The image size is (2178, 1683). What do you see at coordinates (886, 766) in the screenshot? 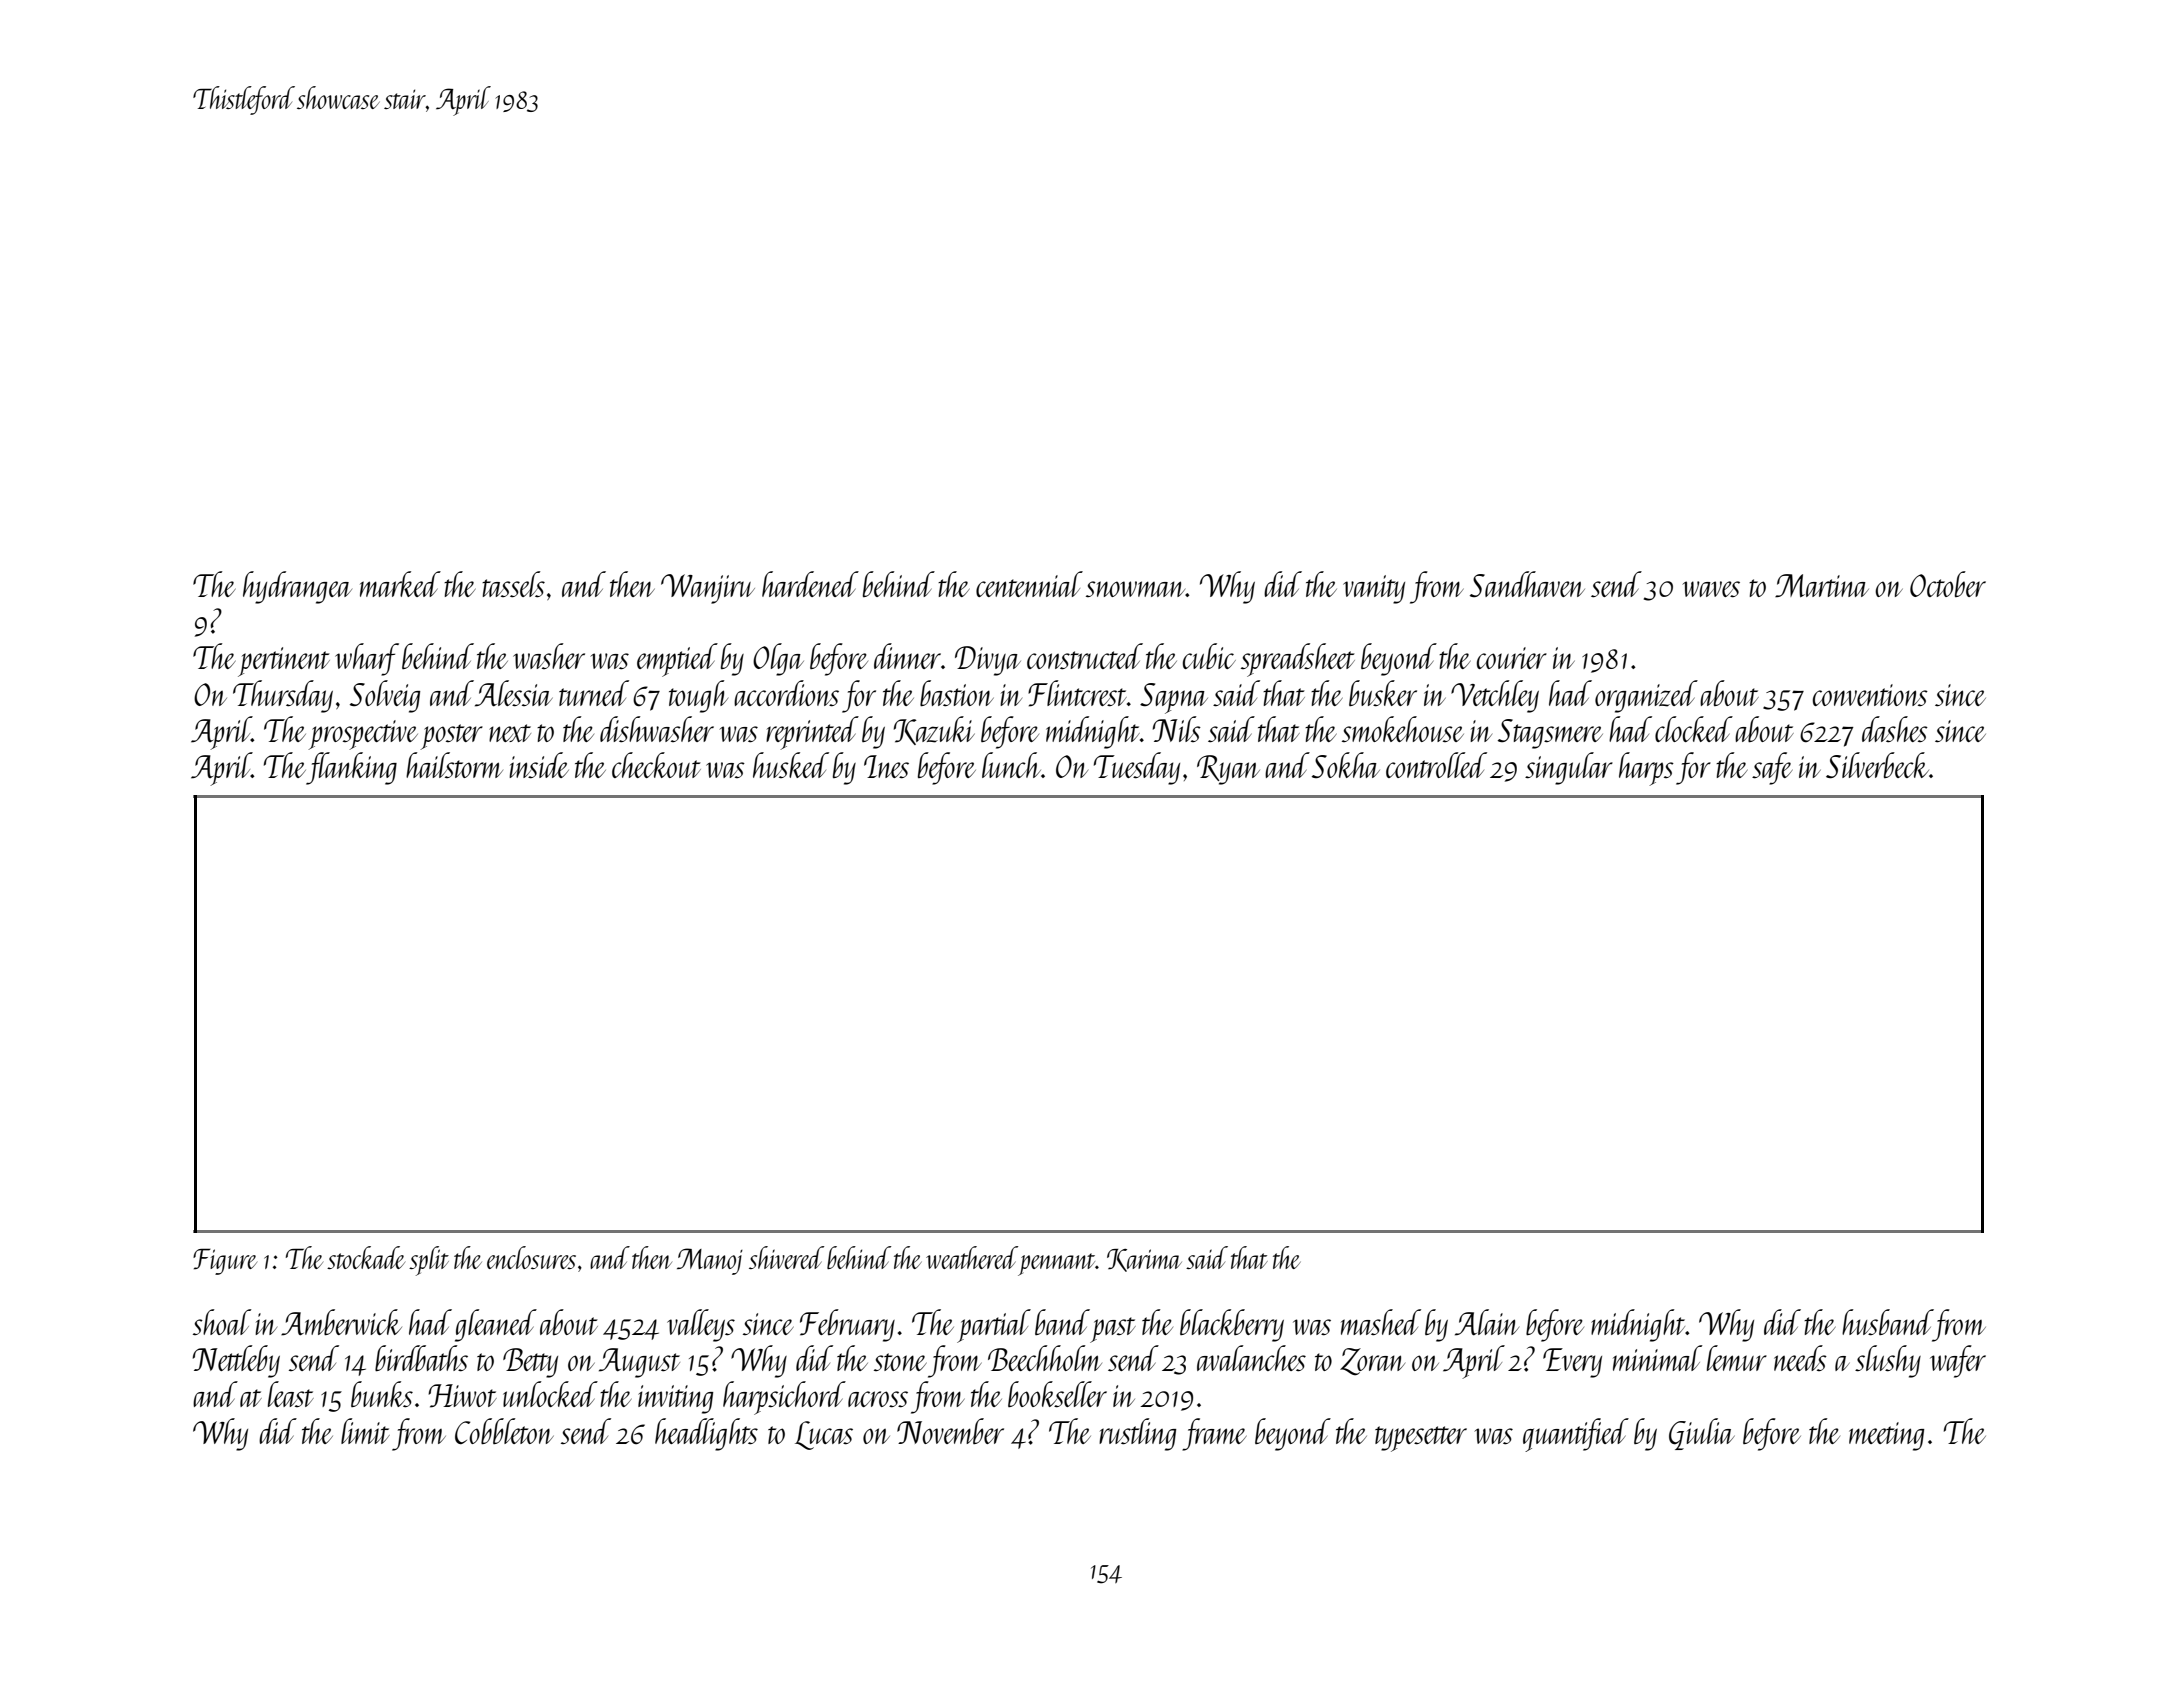
I see `Ines` at bounding box center [886, 766].
